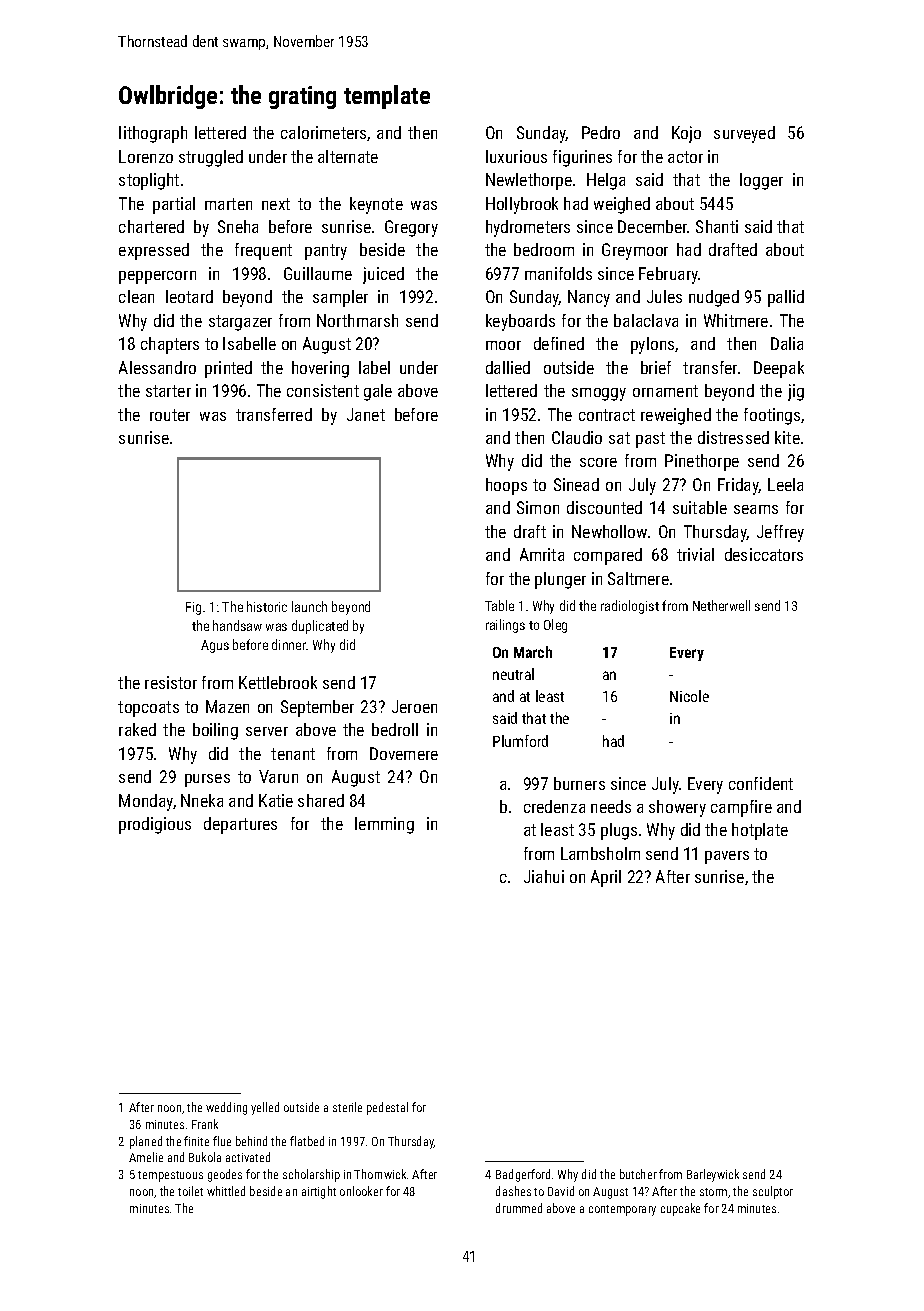 This screenshot has height=1311, width=924. What do you see at coordinates (689, 696) in the screenshot?
I see `Nicole` at bounding box center [689, 696].
